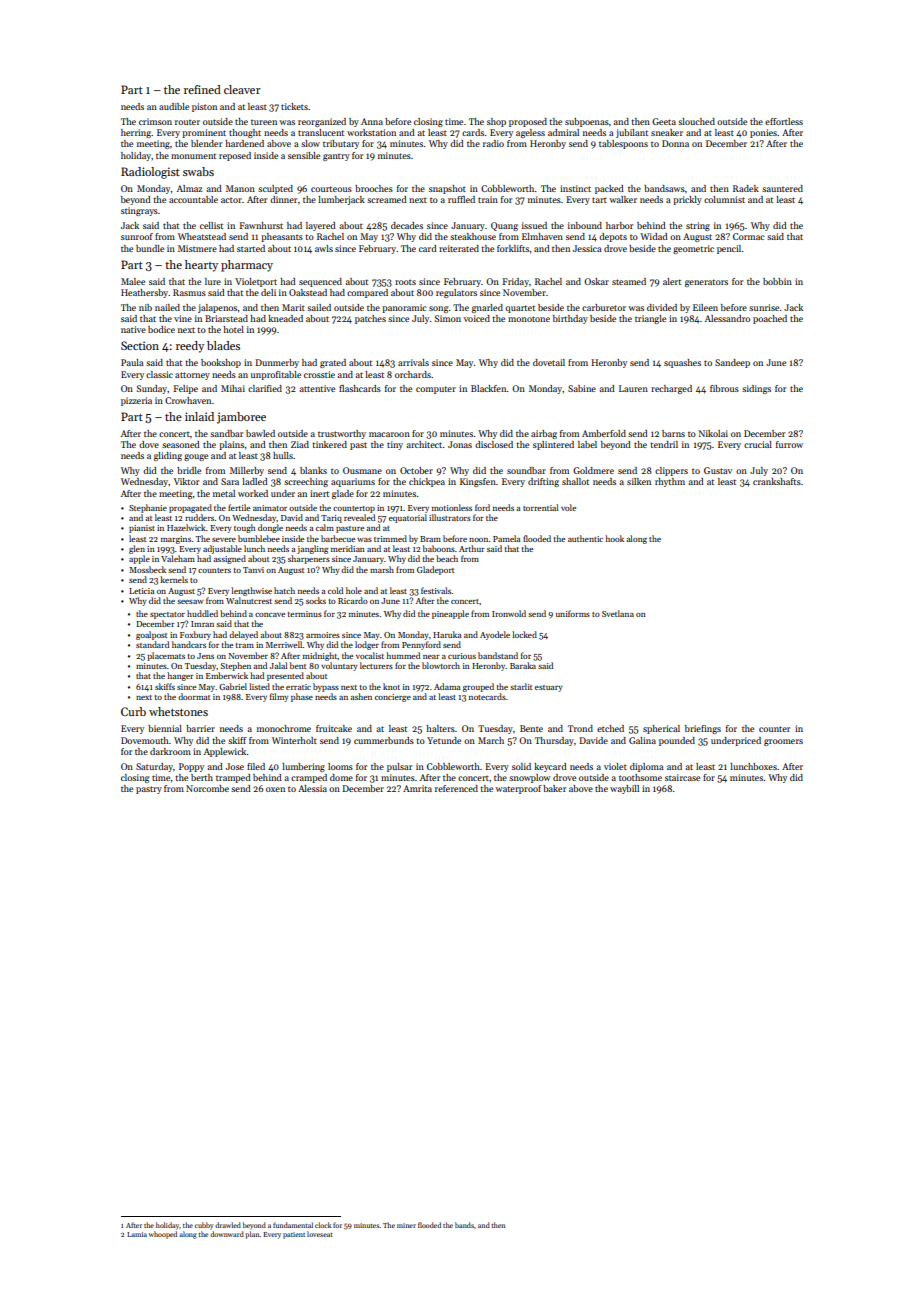 Image resolution: width=924 pixels, height=1308 pixels. Describe the element at coordinates (406, 1225) in the screenshot. I see `miner` at that location.
